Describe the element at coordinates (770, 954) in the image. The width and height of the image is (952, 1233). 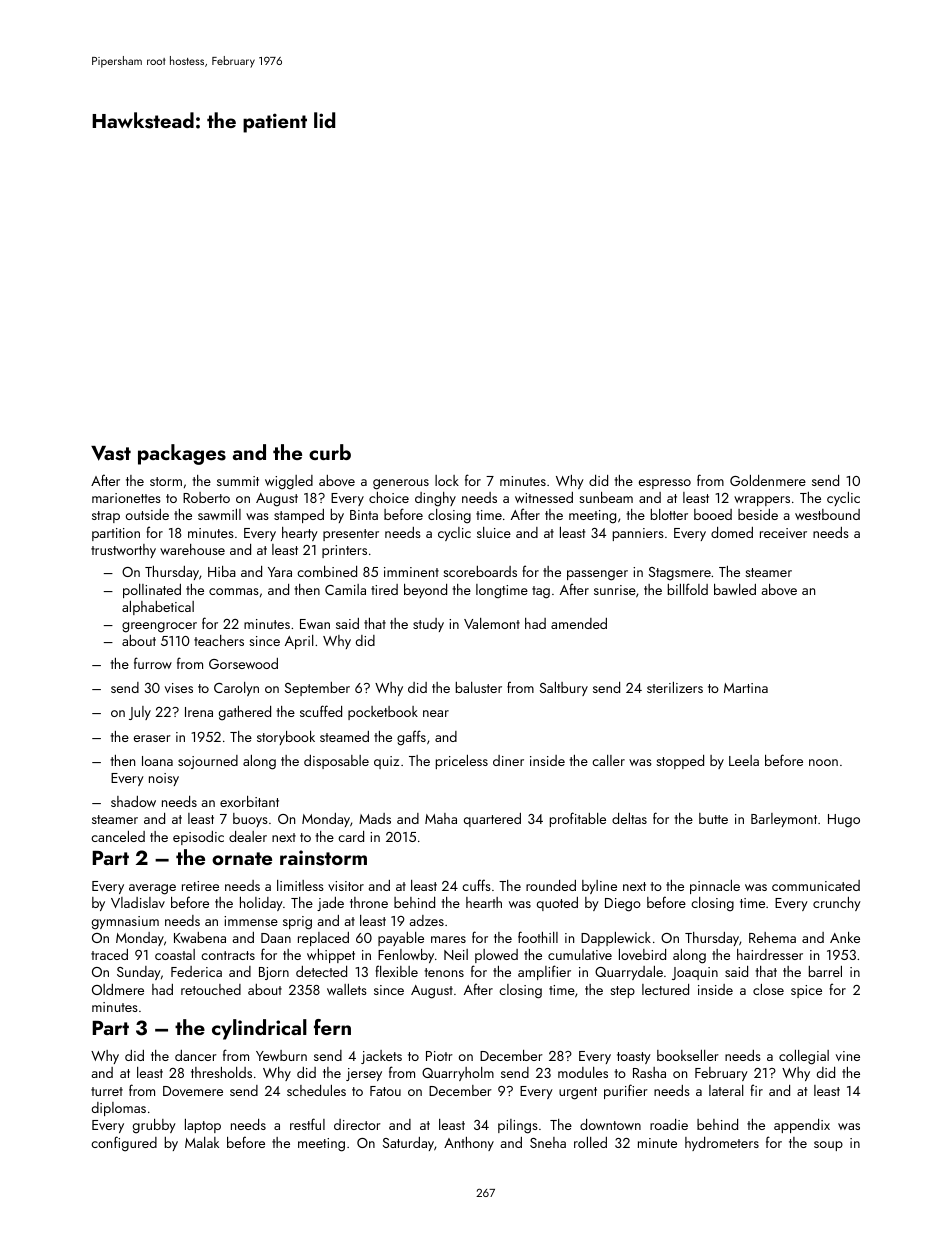
I see `hairdresser` at that location.
